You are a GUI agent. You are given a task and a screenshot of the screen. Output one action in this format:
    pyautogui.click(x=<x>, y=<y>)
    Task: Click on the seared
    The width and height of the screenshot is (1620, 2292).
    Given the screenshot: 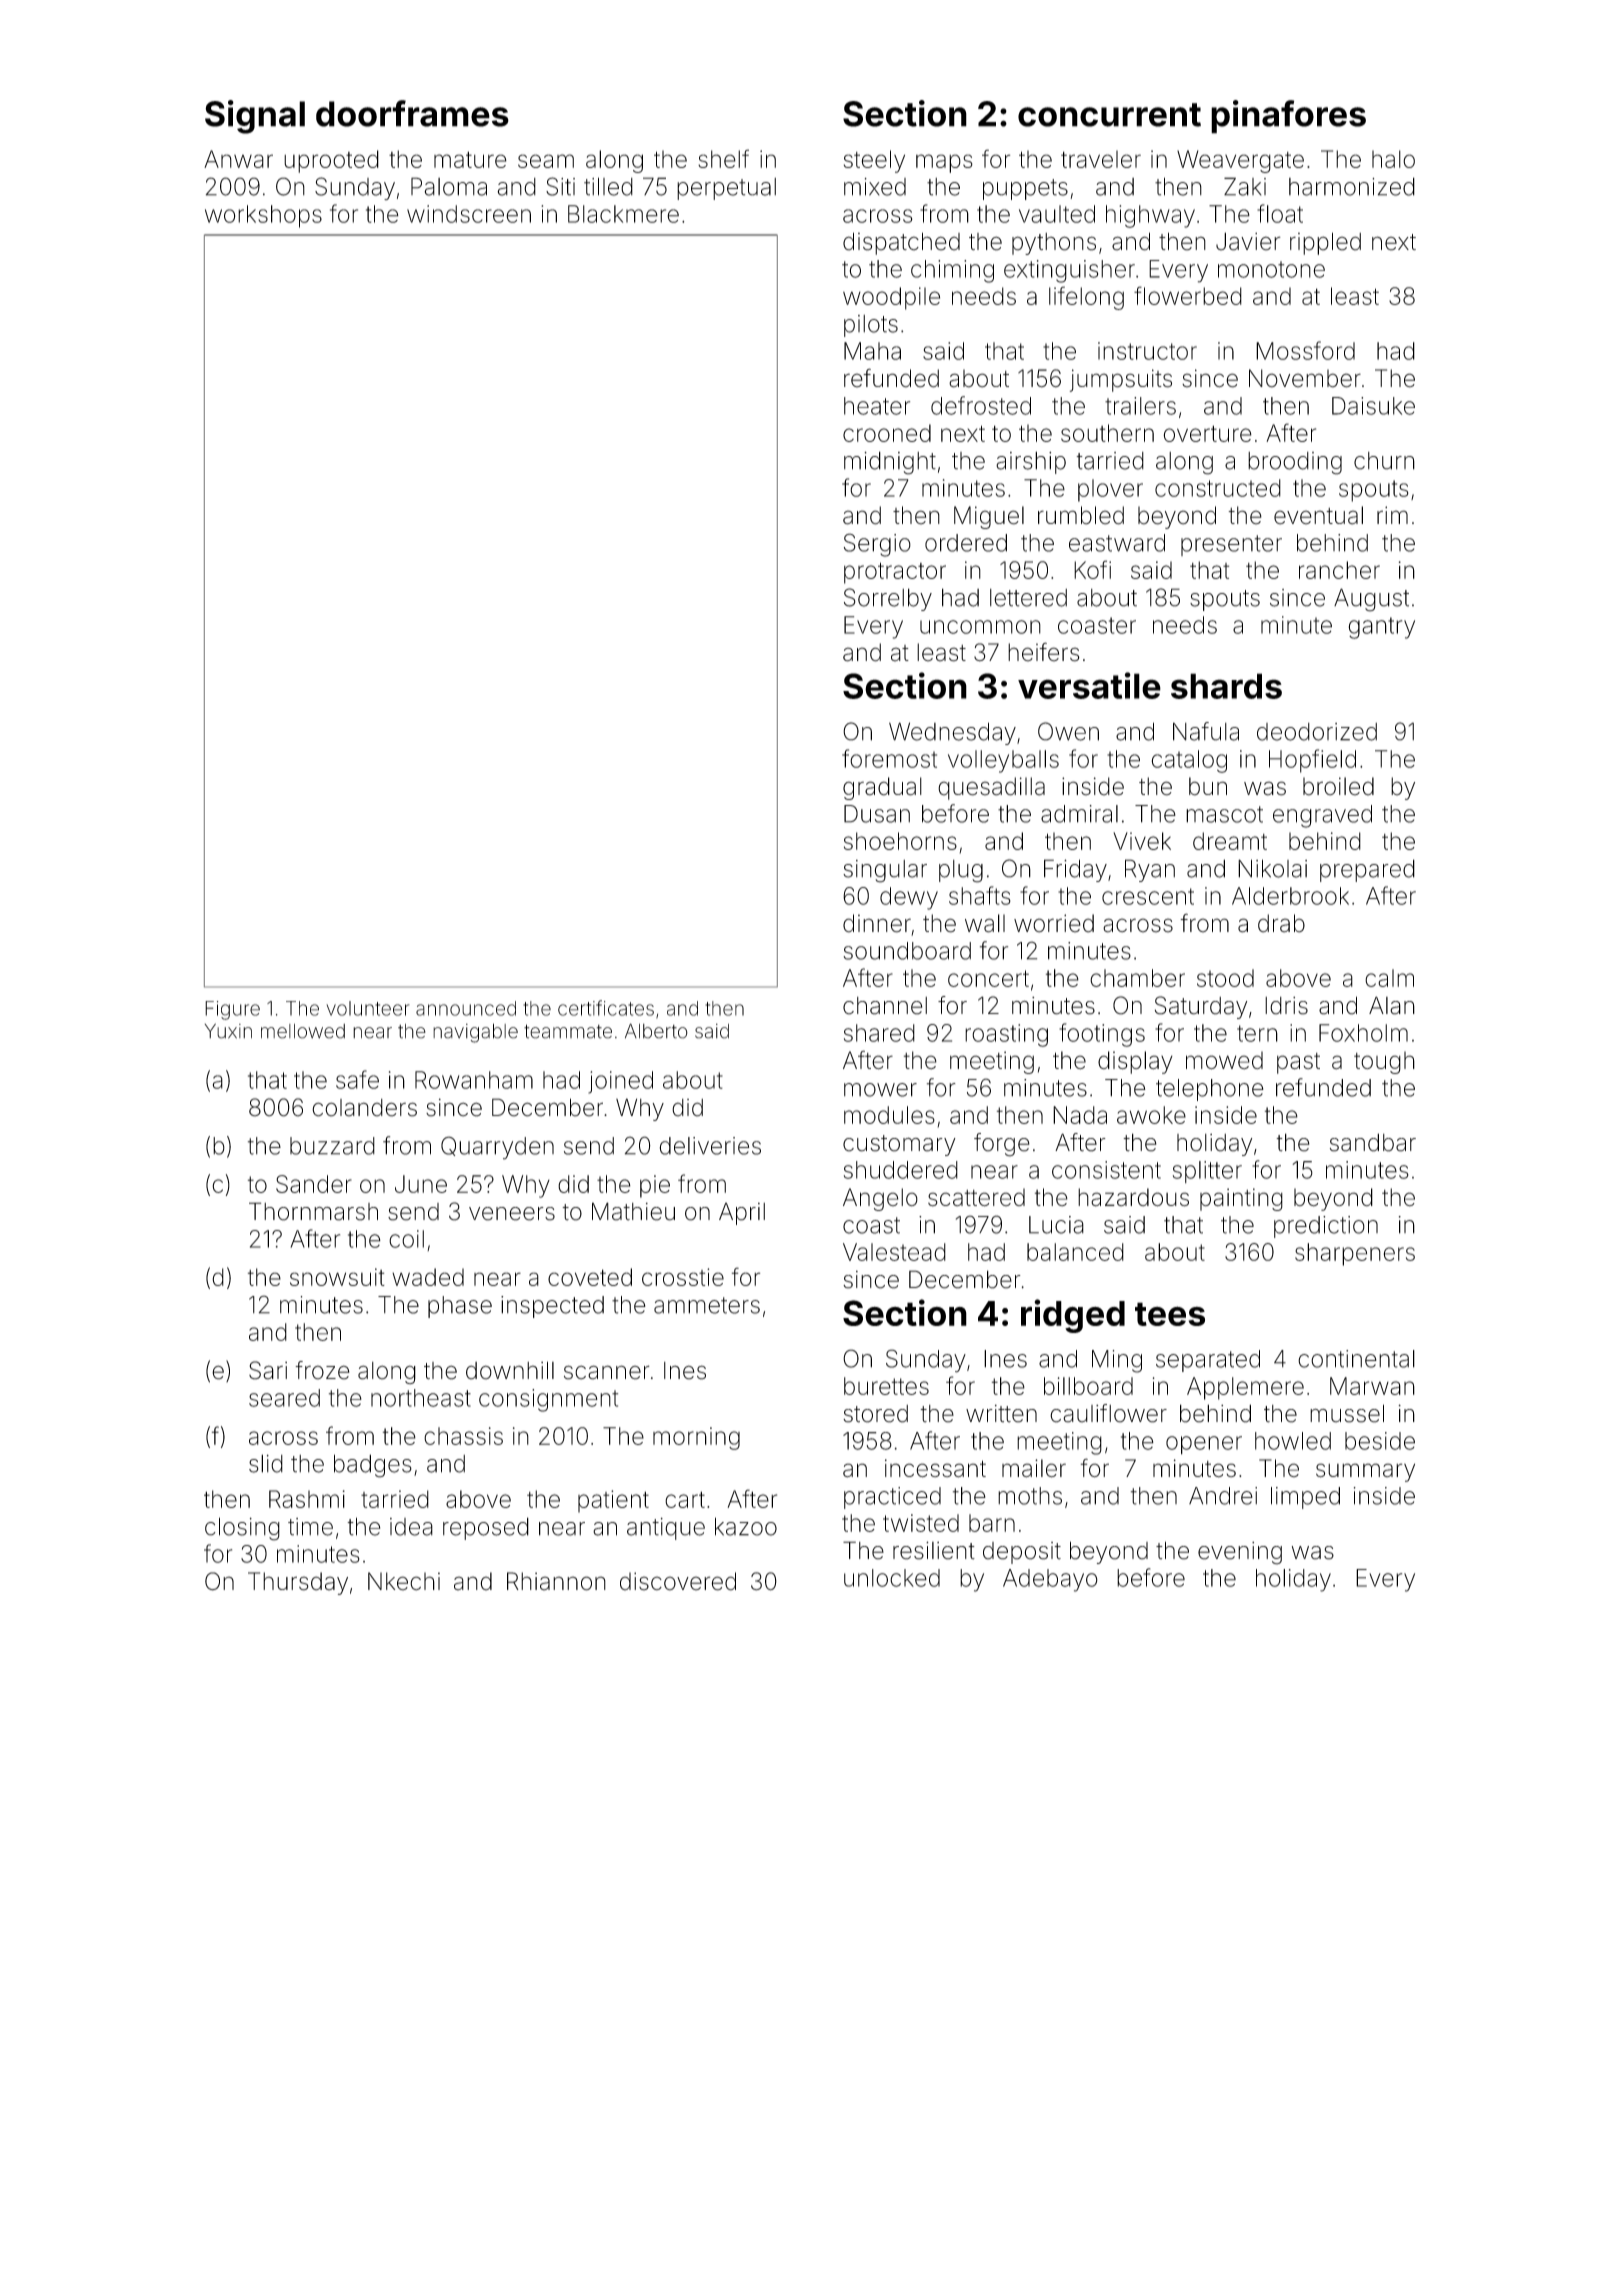 What is the action you would take?
    pyautogui.click(x=284, y=1398)
